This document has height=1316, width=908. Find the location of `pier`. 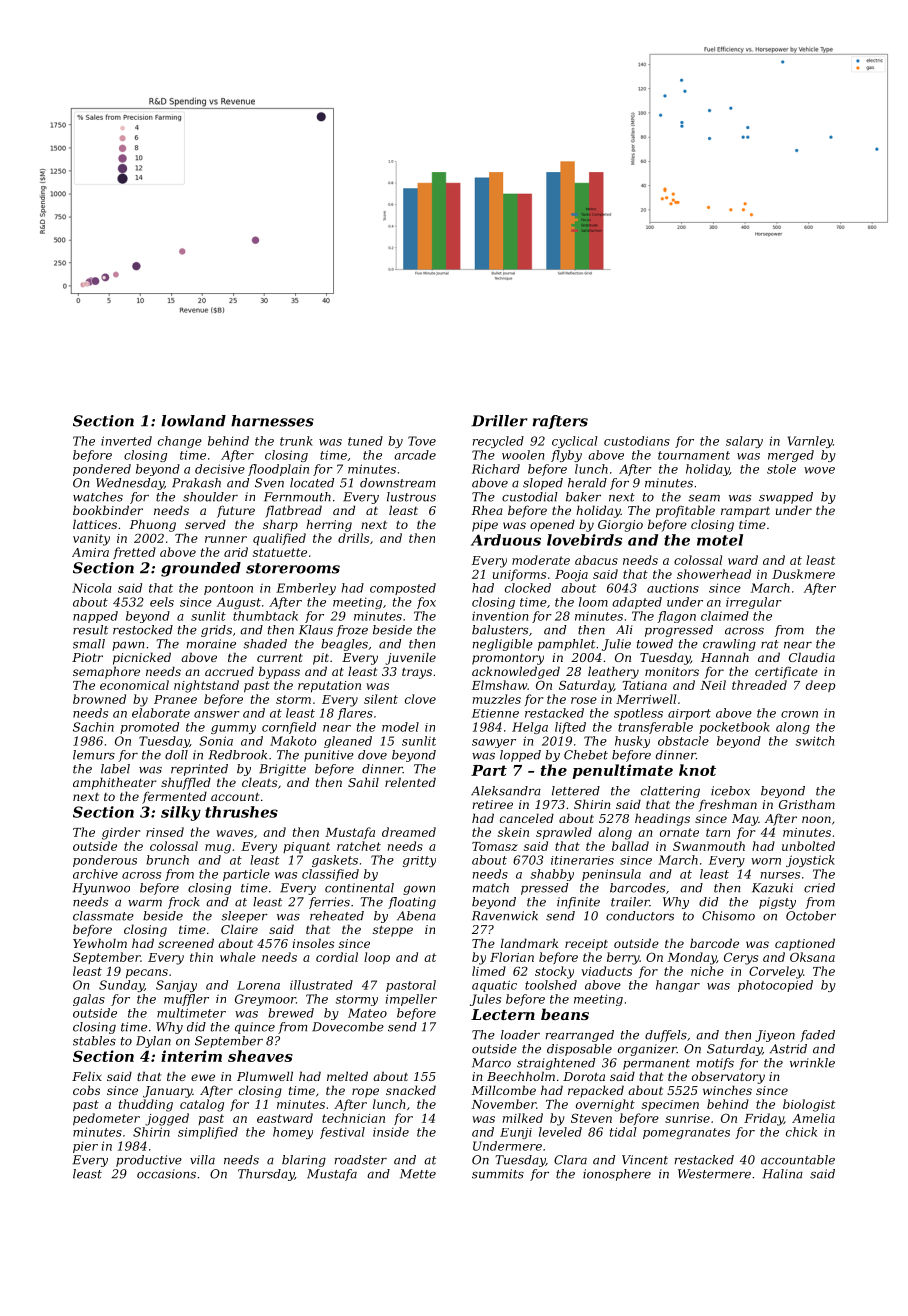

pier is located at coordinates (85, 1147).
